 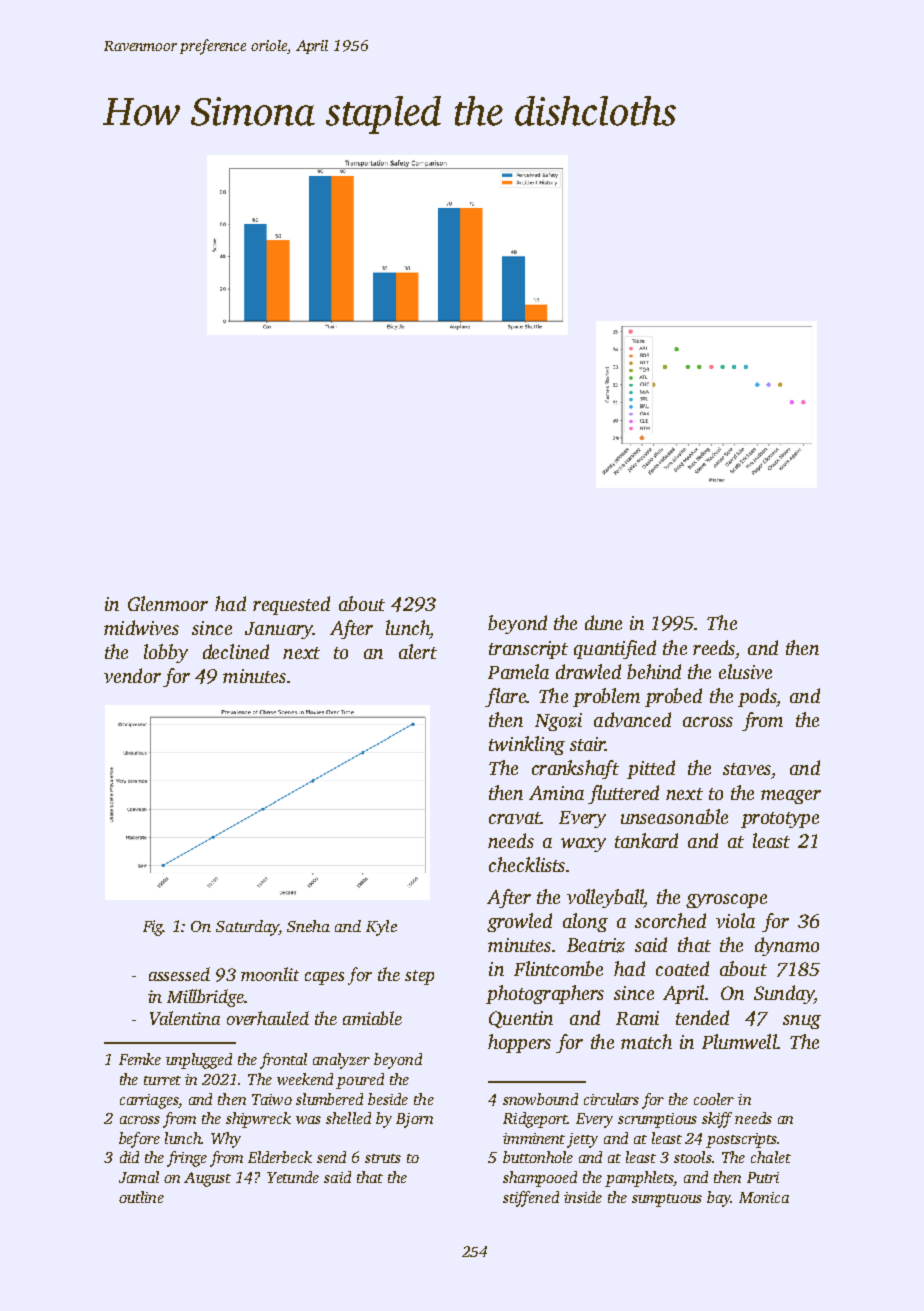 I want to click on requested, so click(x=291, y=605).
